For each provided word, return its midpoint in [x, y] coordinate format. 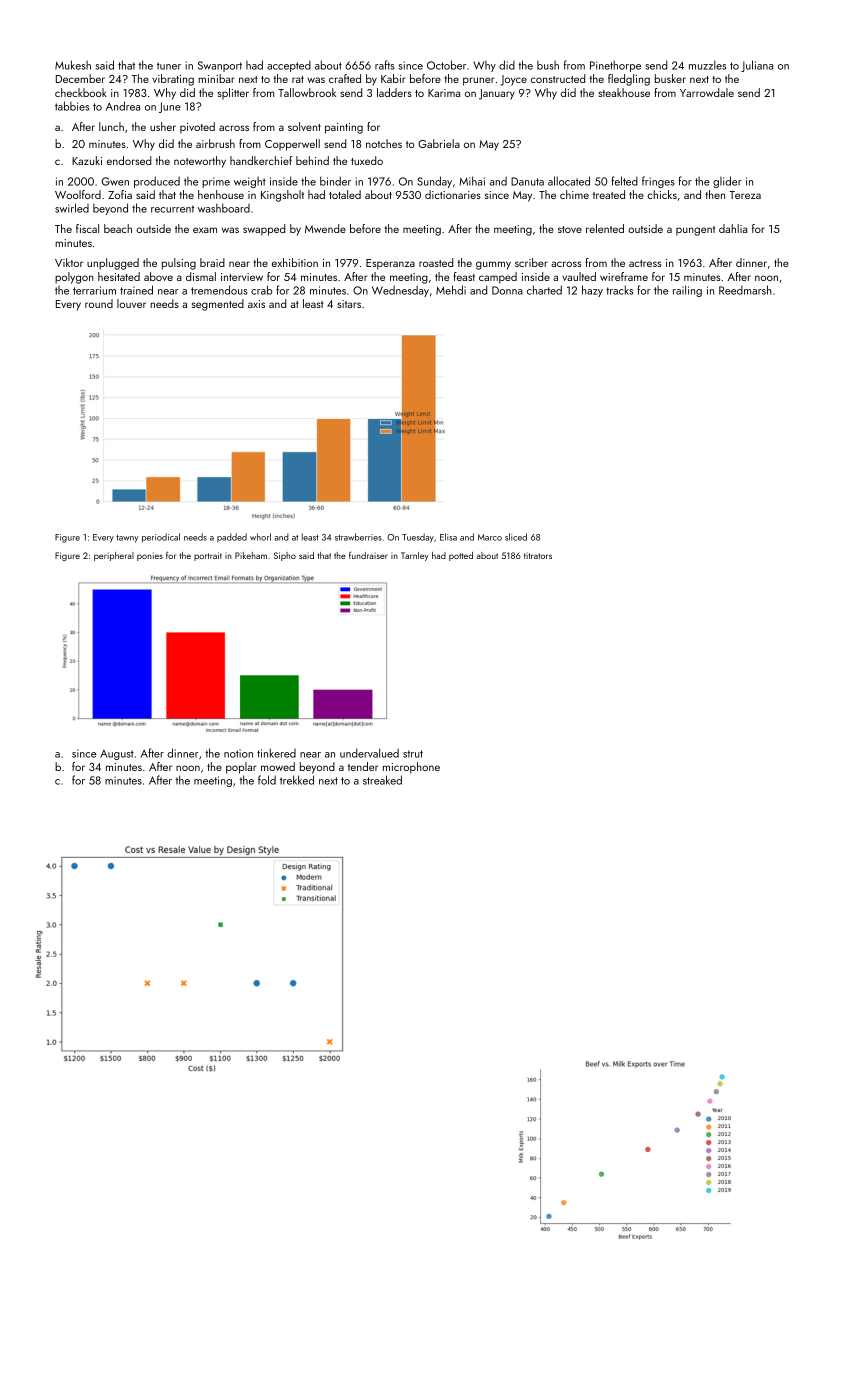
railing [687, 291]
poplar [241, 768]
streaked [382, 780]
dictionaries [453, 194]
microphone [411, 768]
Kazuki [87, 160]
